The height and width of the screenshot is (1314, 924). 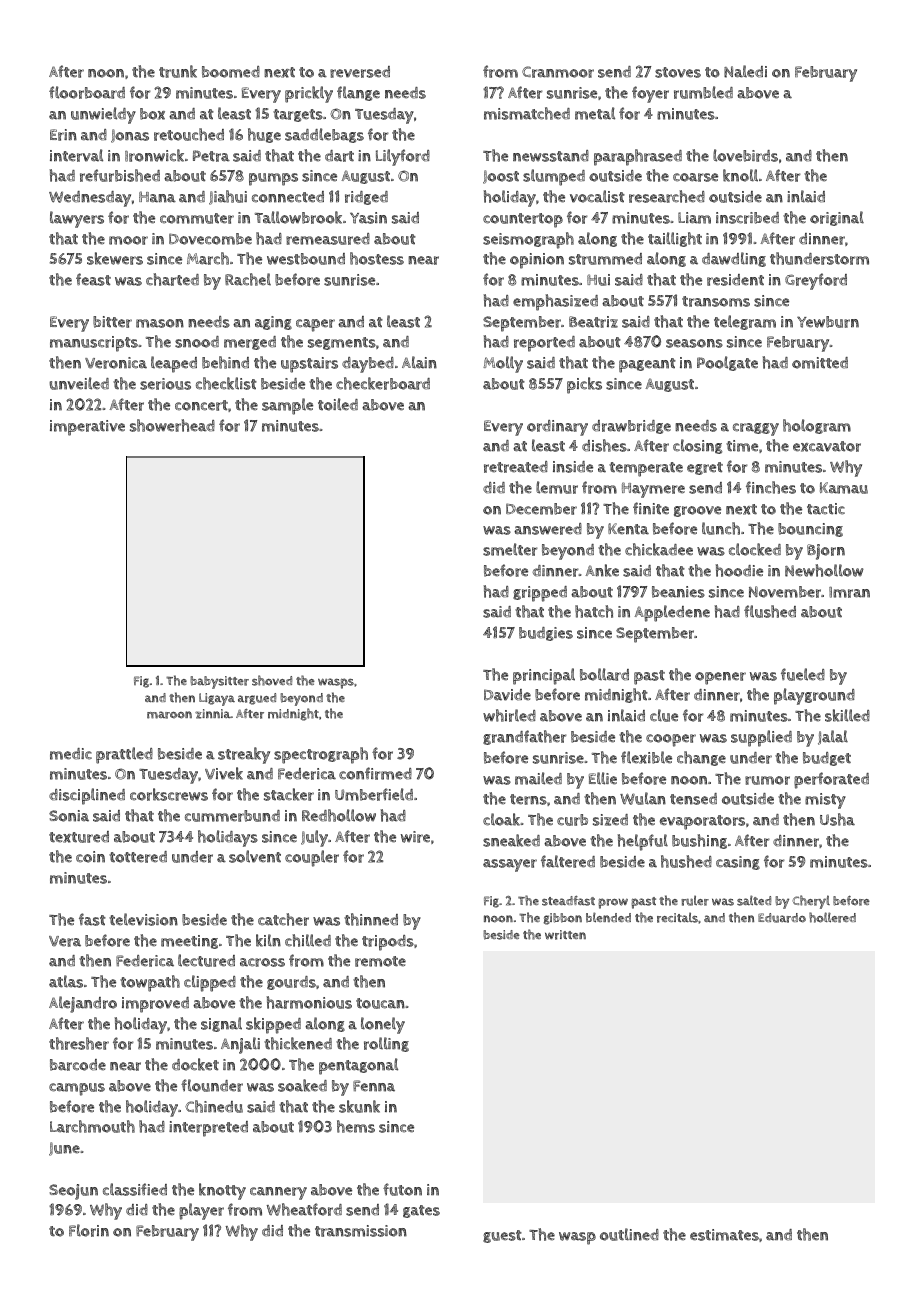 What do you see at coordinates (174, 364) in the screenshot?
I see `leaped` at bounding box center [174, 364].
